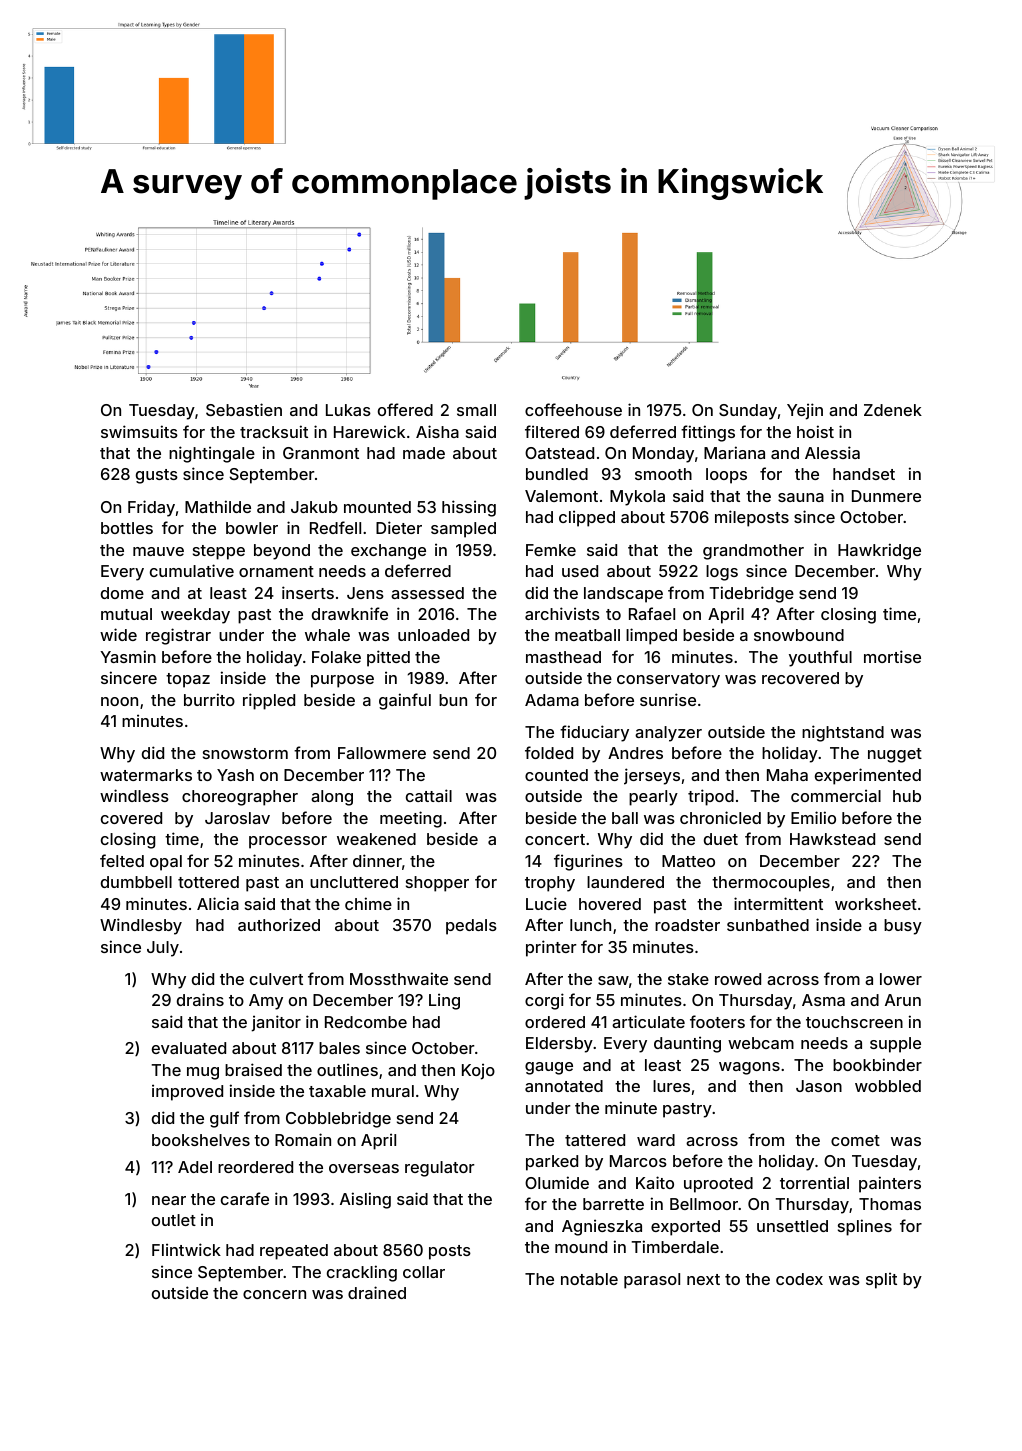 This screenshot has height=1451, width=1022. What do you see at coordinates (881, 1280) in the screenshot?
I see `split` at bounding box center [881, 1280].
